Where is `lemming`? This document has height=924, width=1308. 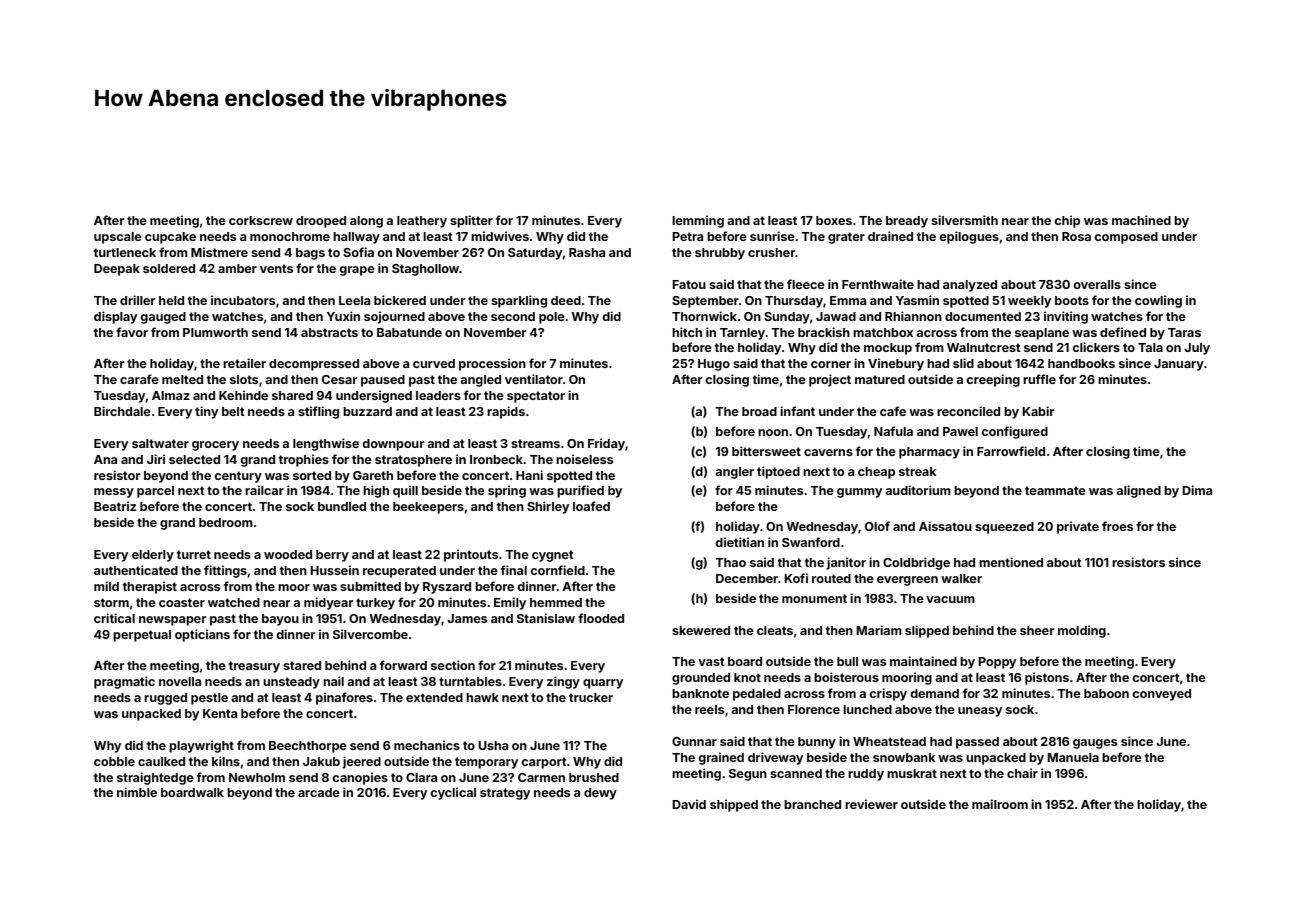
lemming is located at coordinates (698, 221).
